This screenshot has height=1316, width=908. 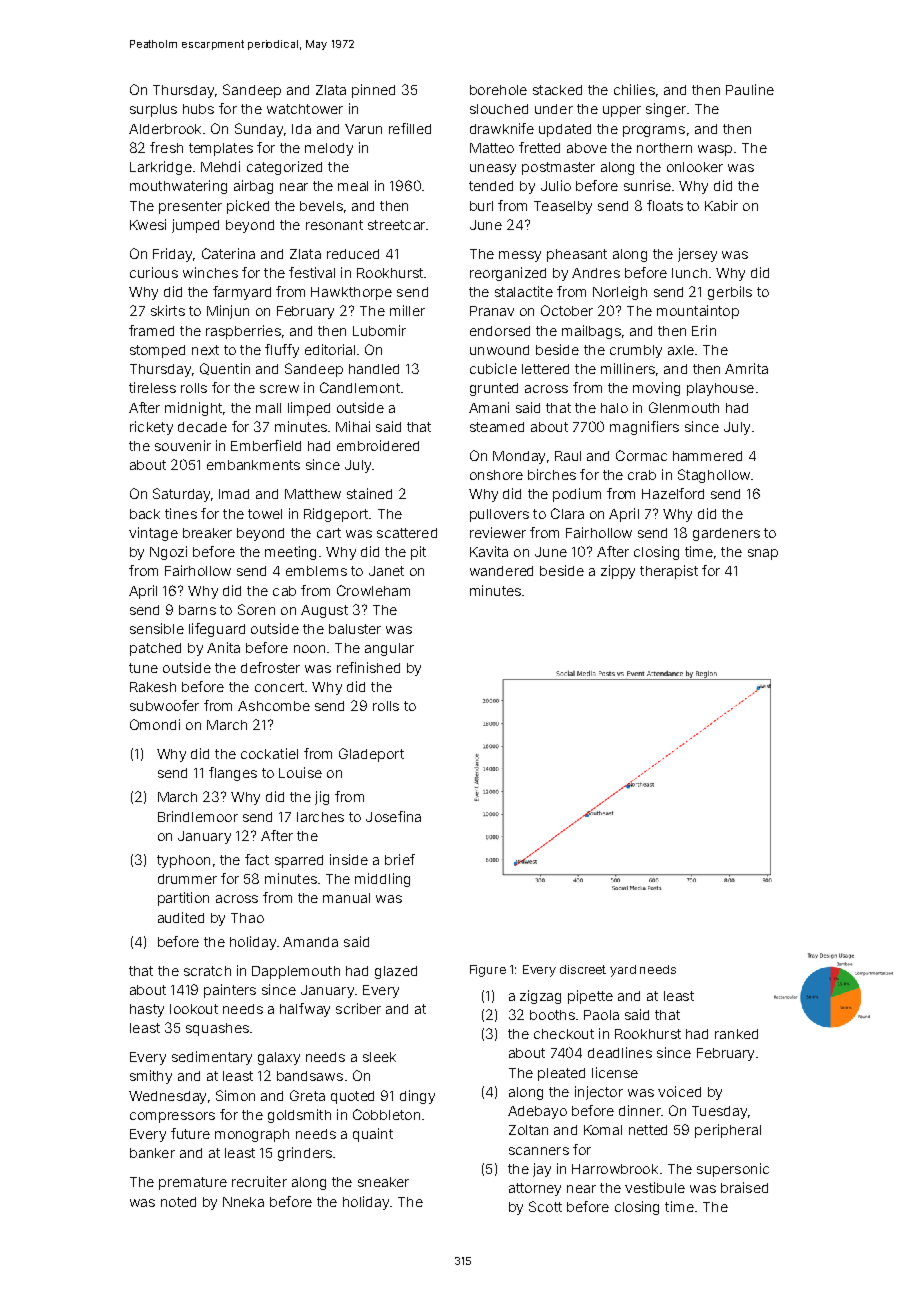 I want to click on recruiter, so click(x=259, y=1181).
